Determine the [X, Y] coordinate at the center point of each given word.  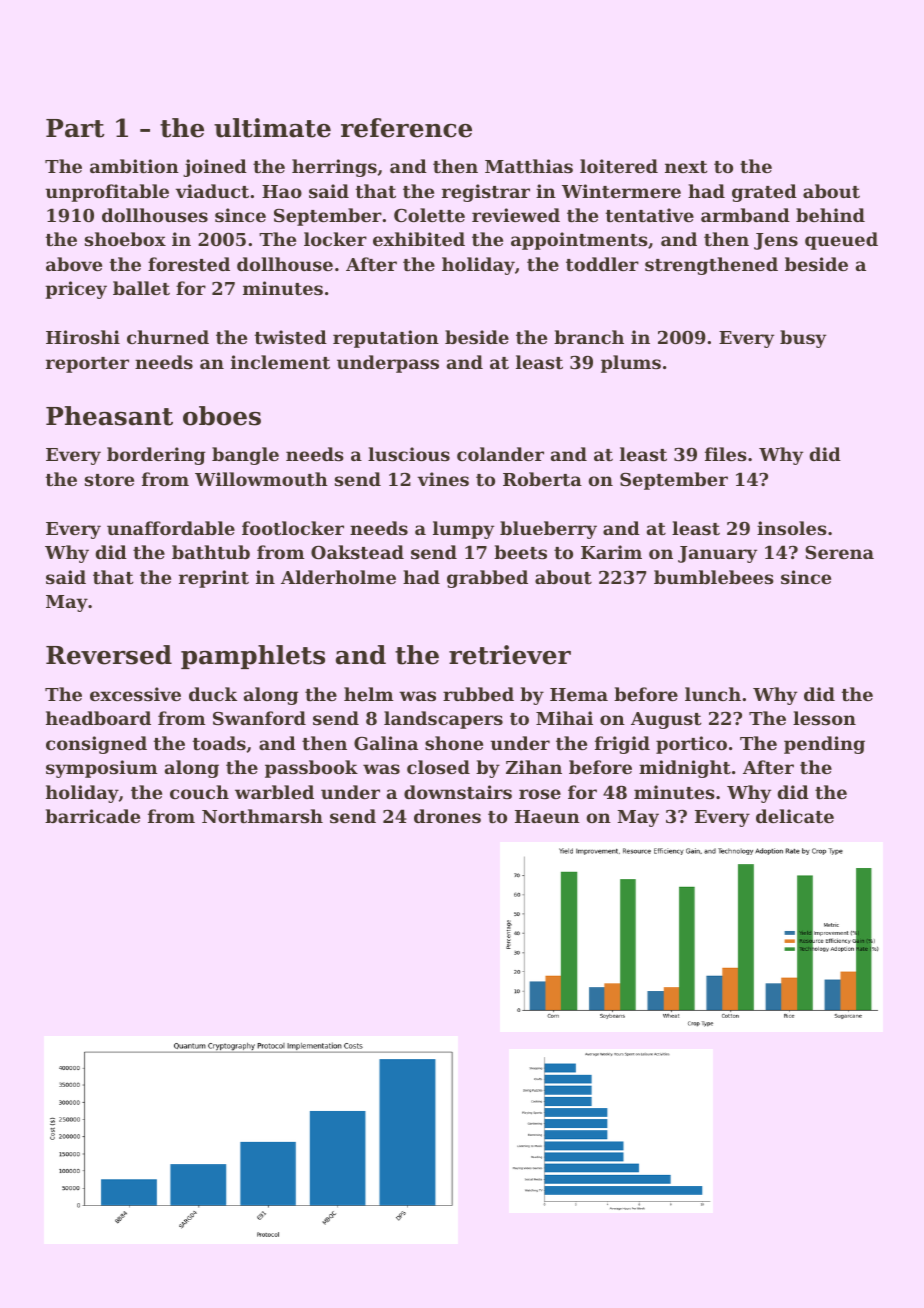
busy [803, 339]
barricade [92, 816]
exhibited [419, 239]
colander [500, 454]
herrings [334, 168]
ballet [141, 288]
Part [75, 128]
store [109, 480]
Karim [611, 552]
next [686, 167]
